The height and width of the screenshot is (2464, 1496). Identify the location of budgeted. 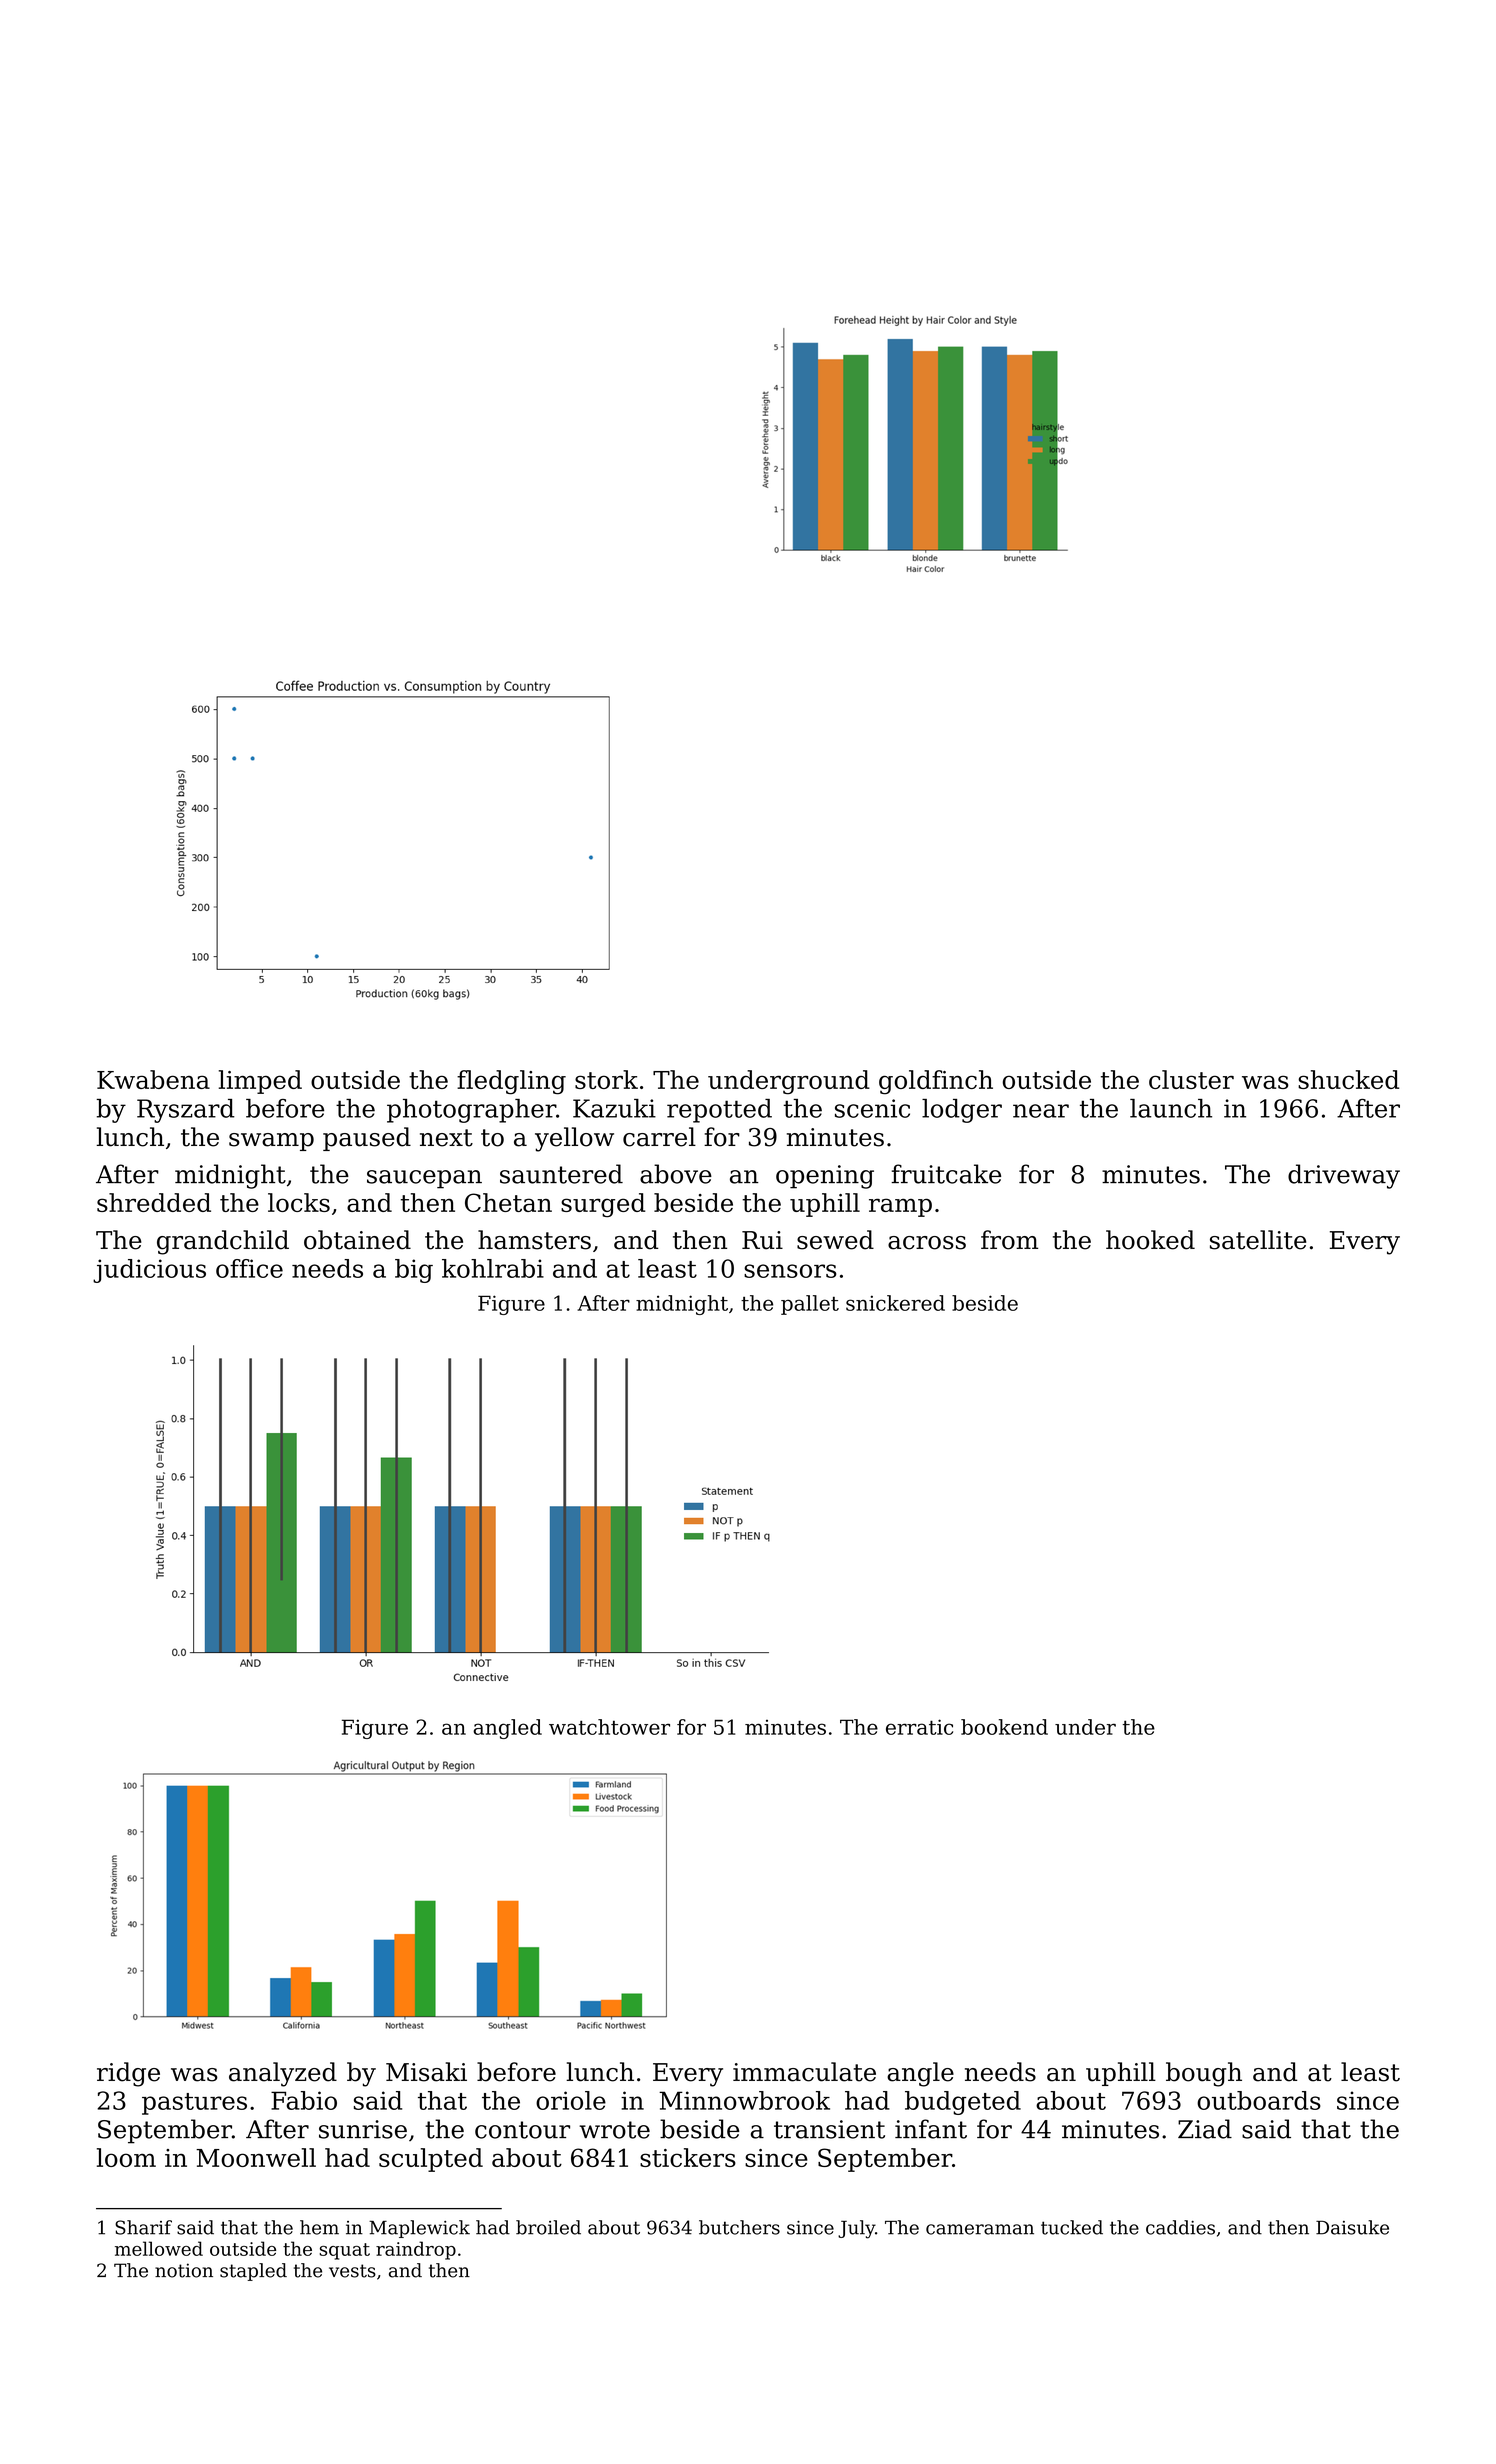
(963, 2103).
